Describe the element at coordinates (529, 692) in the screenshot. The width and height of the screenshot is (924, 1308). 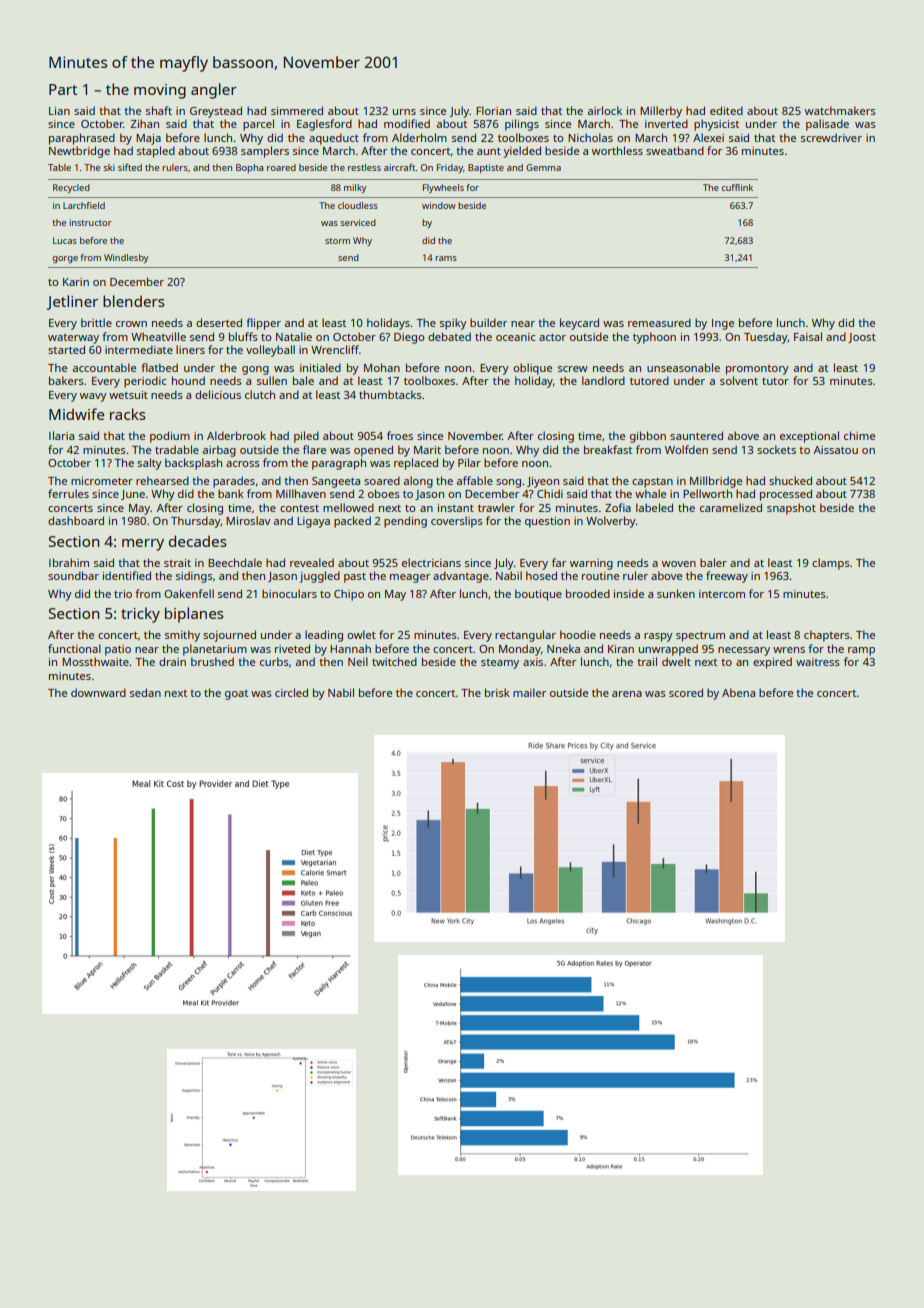
I see `mailer` at that location.
